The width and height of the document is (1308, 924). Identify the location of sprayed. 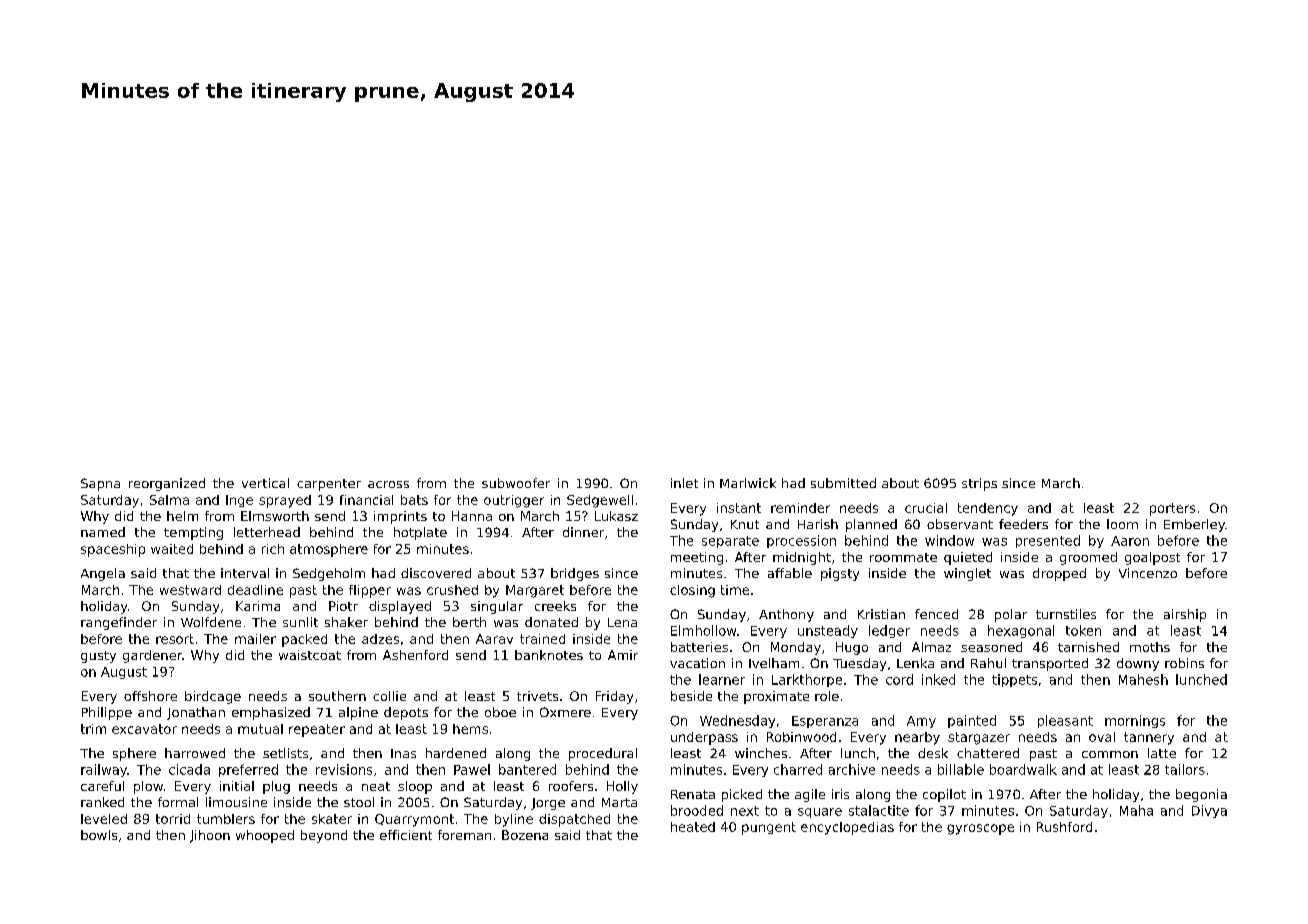
(285, 501).
